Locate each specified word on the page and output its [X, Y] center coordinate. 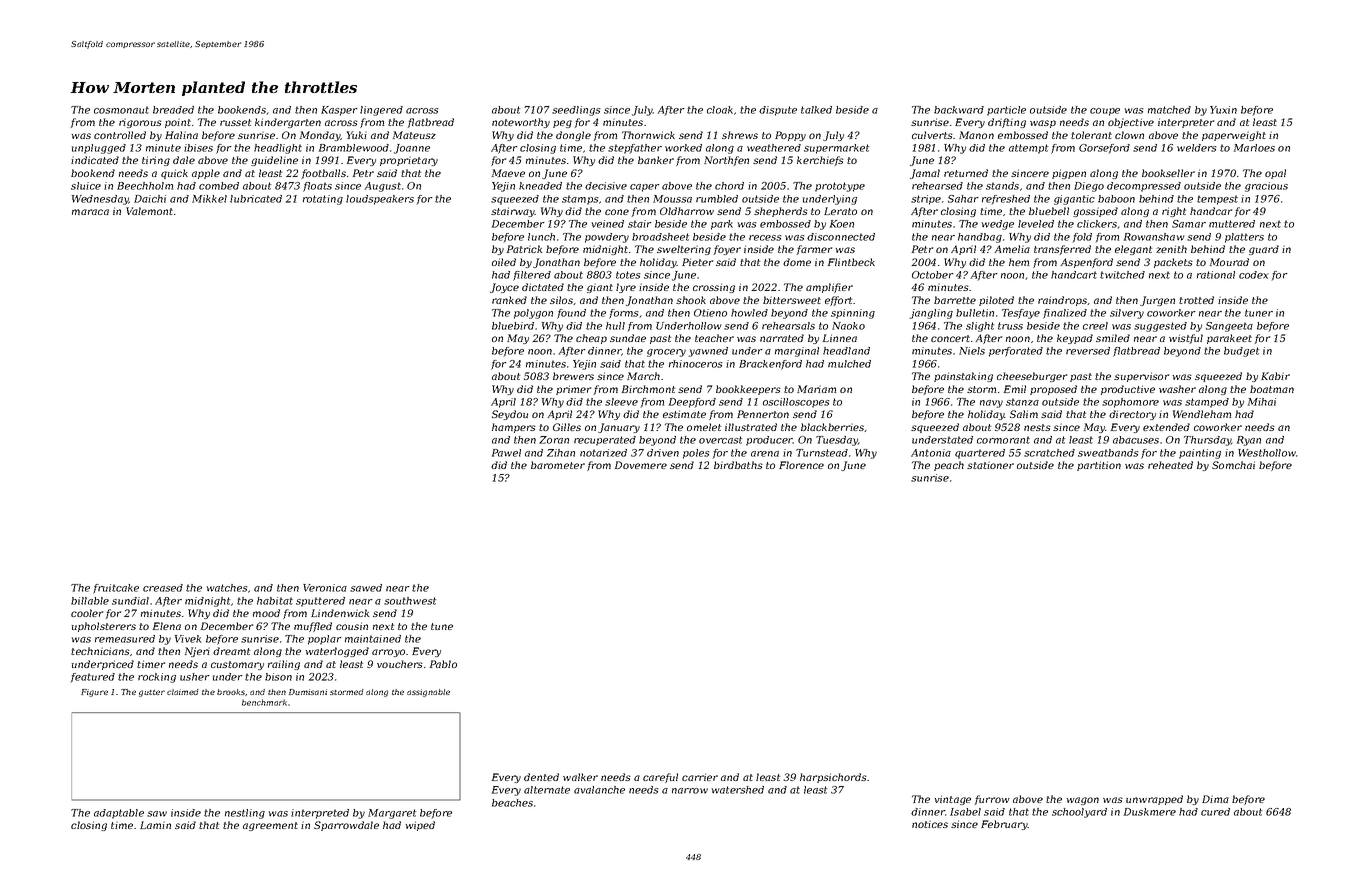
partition [1099, 466]
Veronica [325, 588]
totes [628, 275]
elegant [1133, 250]
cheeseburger [1032, 377]
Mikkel [209, 199]
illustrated [751, 427]
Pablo [443, 664]
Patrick [524, 249]
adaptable [119, 814]
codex [1254, 275]
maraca [90, 212]
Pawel [506, 453]
